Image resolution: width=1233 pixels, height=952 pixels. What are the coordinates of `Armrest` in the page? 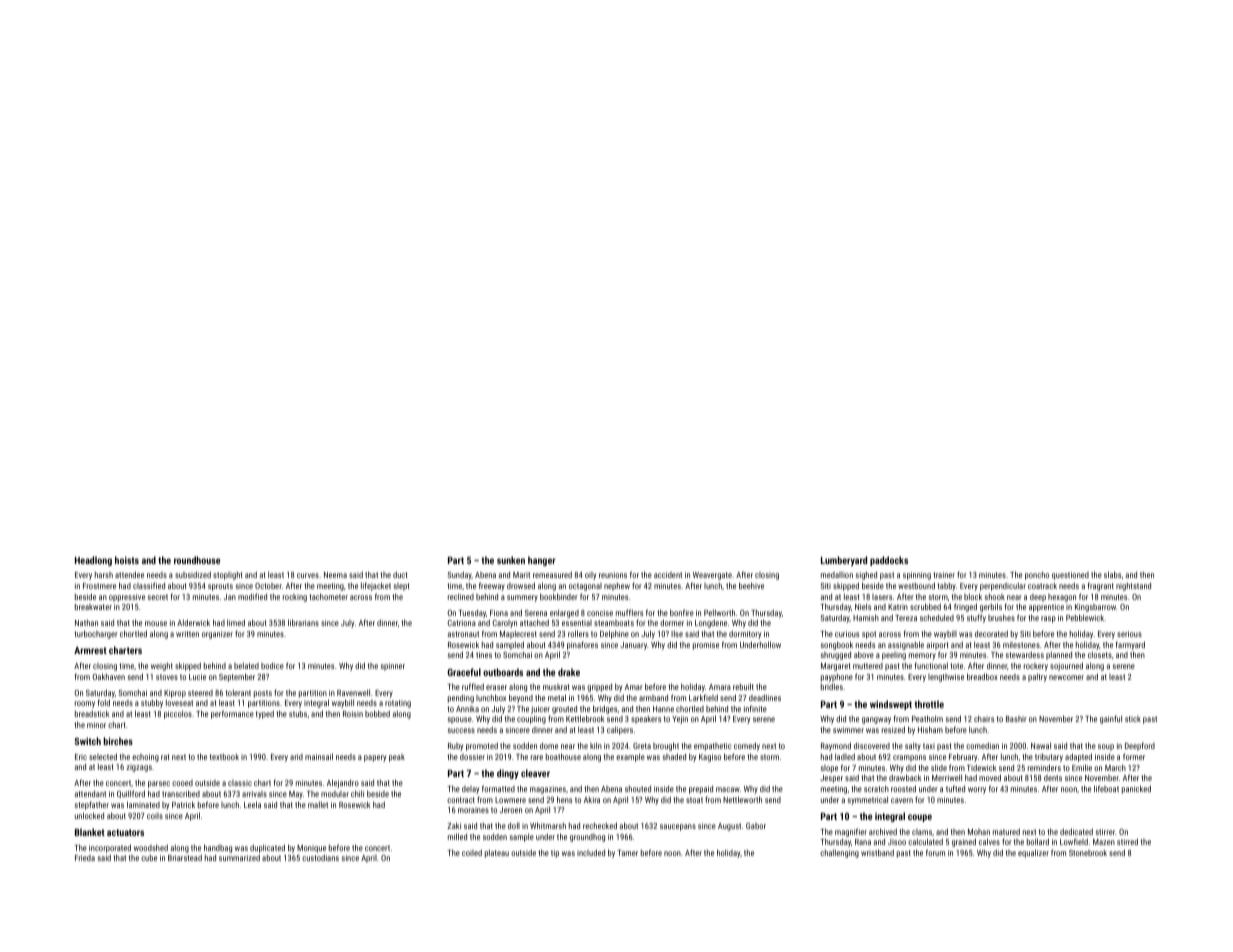 It's located at (90, 650).
